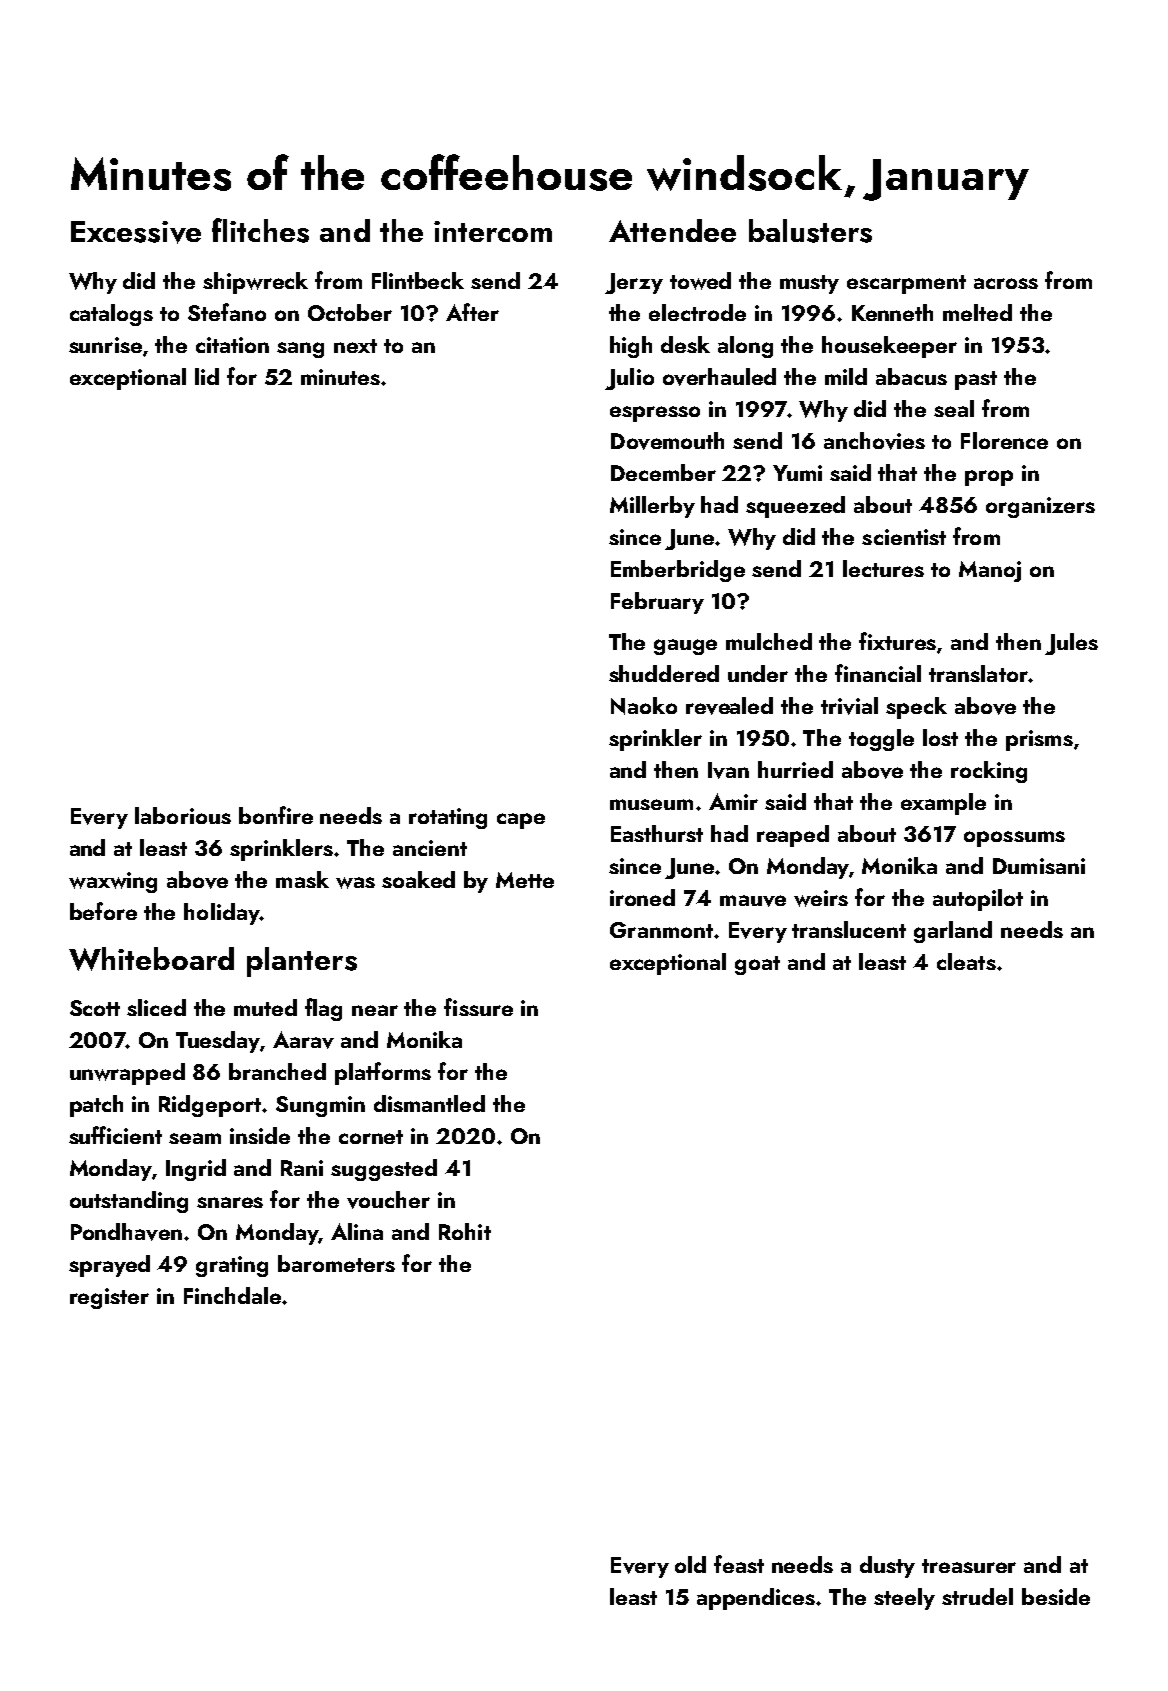  What do you see at coordinates (672, 230) in the image?
I see `Attendee` at bounding box center [672, 230].
